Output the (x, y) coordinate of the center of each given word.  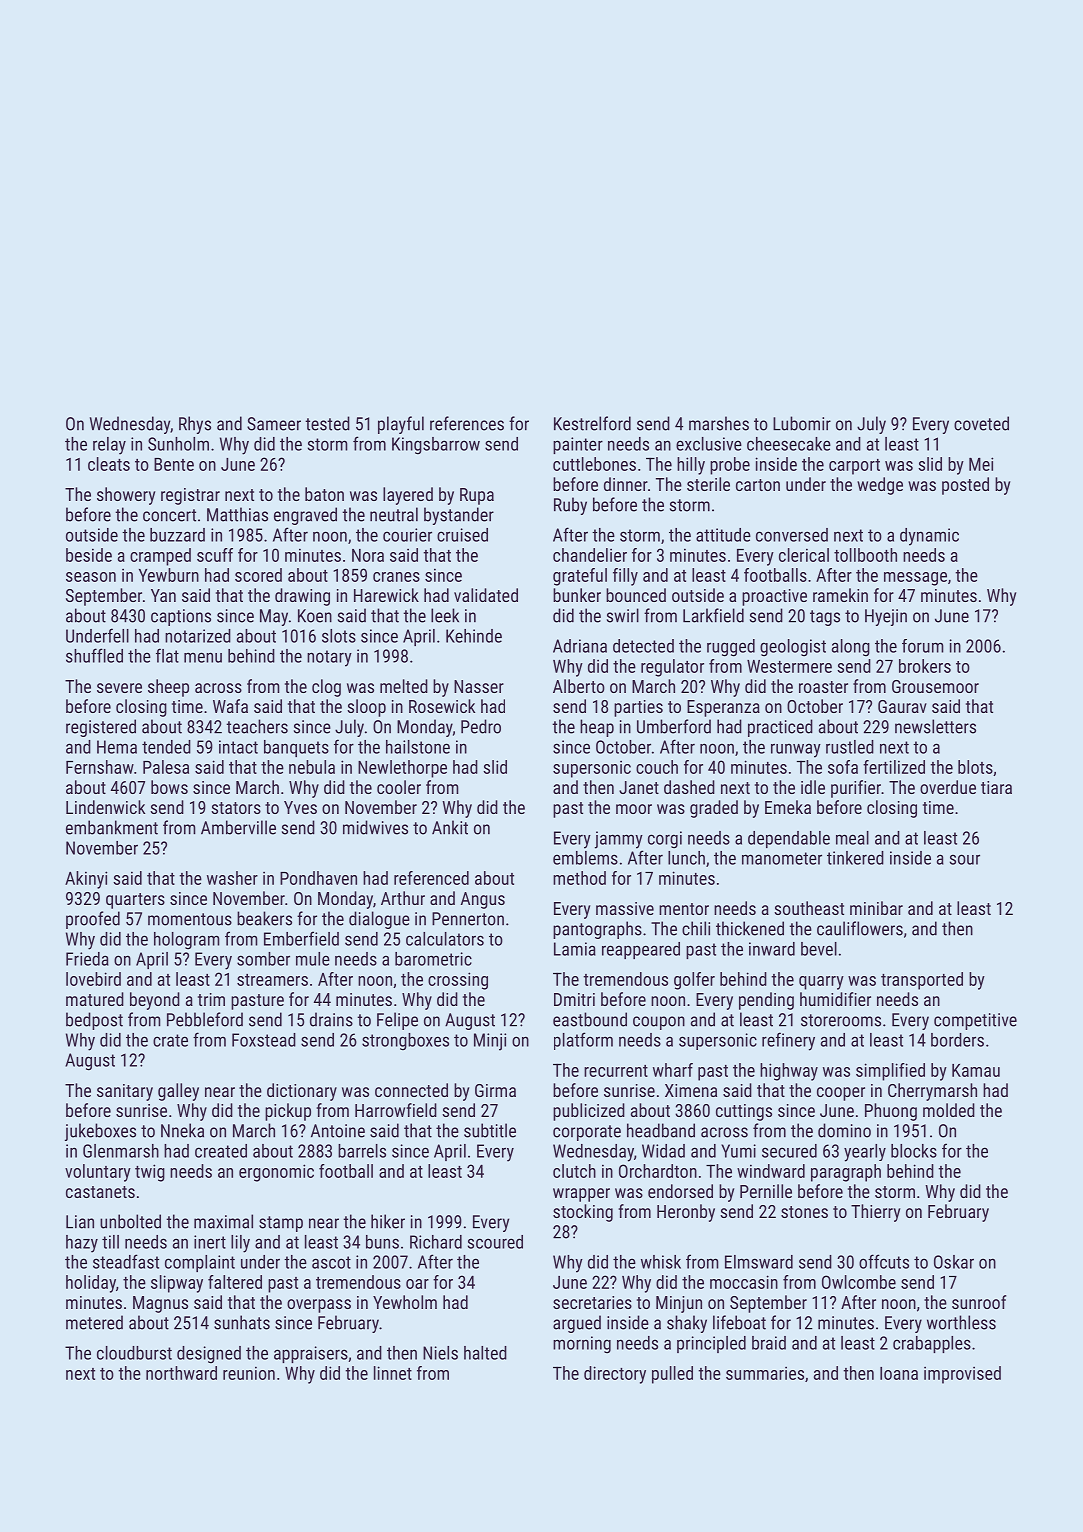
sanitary (125, 1092)
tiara (996, 787)
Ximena (691, 1090)
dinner (626, 484)
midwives (375, 827)
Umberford (674, 726)
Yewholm (405, 1302)
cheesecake (789, 444)
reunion (249, 1373)
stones (804, 1212)
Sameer (274, 424)
